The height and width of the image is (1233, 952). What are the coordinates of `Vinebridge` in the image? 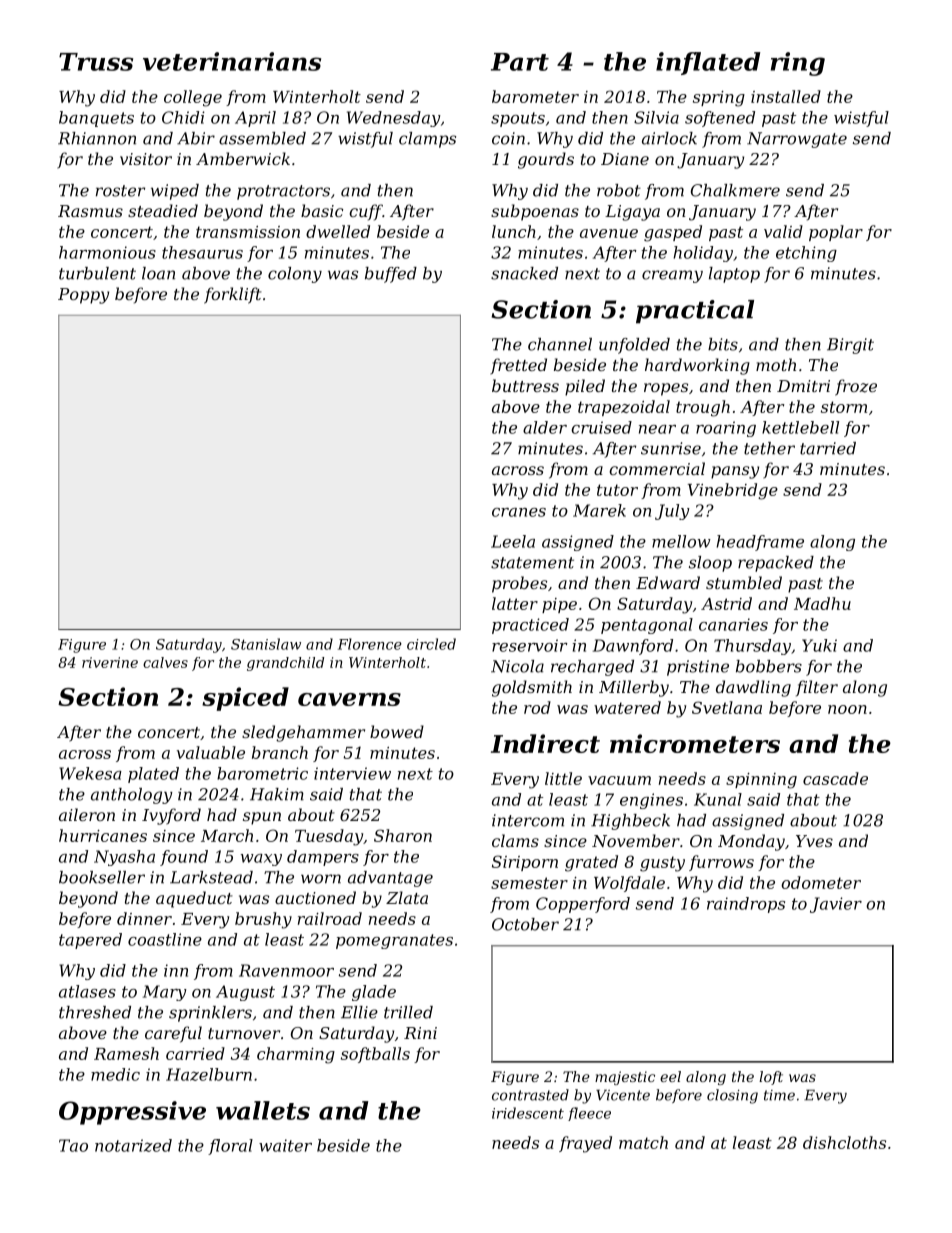 It's located at (733, 491).
